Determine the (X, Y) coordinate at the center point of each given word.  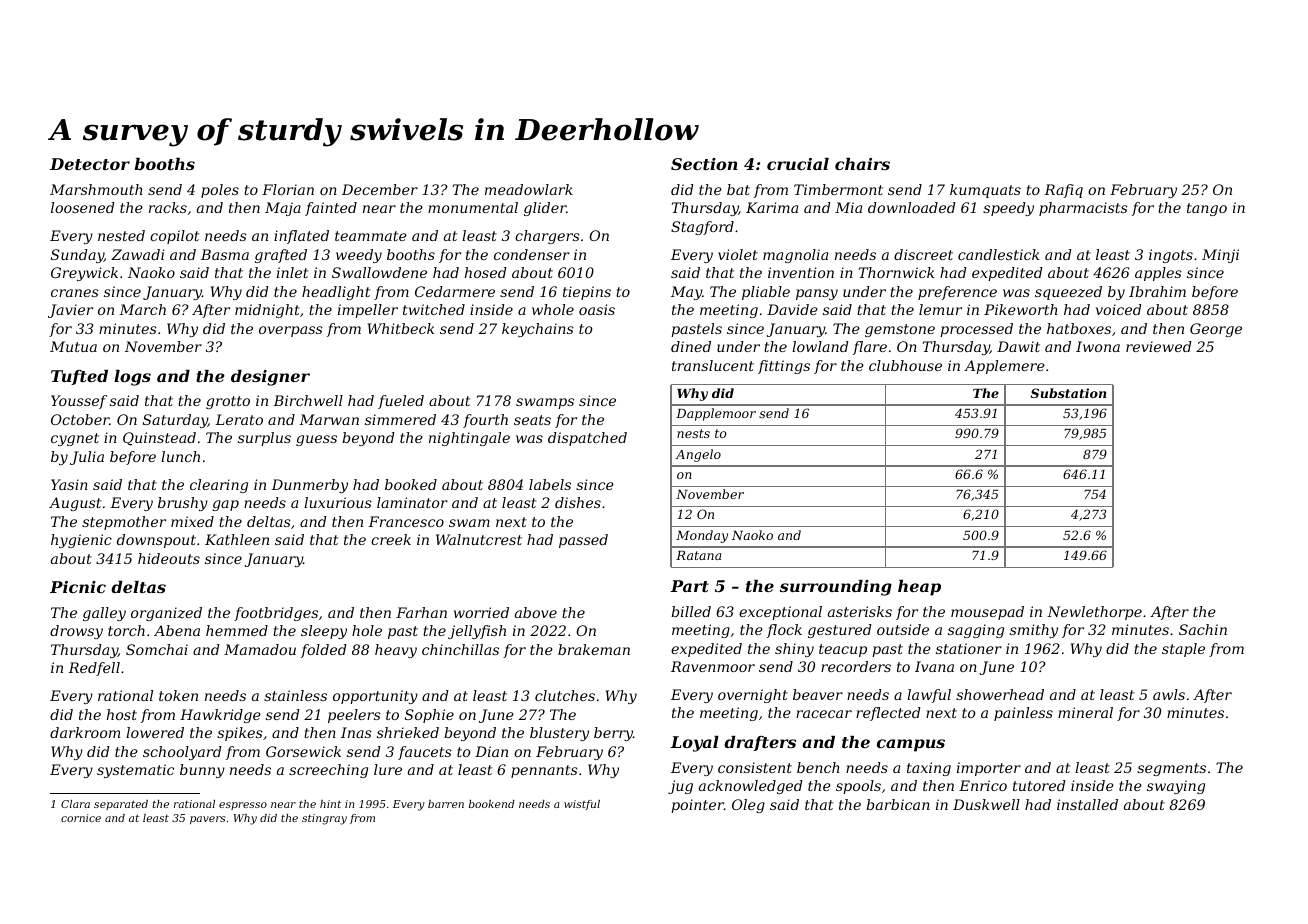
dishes (578, 502)
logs (132, 378)
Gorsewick (303, 751)
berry (613, 734)
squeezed (1068, 293)
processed (976, 330)
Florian (288, 189)
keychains (538, 330)
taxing (929, 769)
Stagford (702, 228)
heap (919, 588)
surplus (264, 439)
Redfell (94, 669)
